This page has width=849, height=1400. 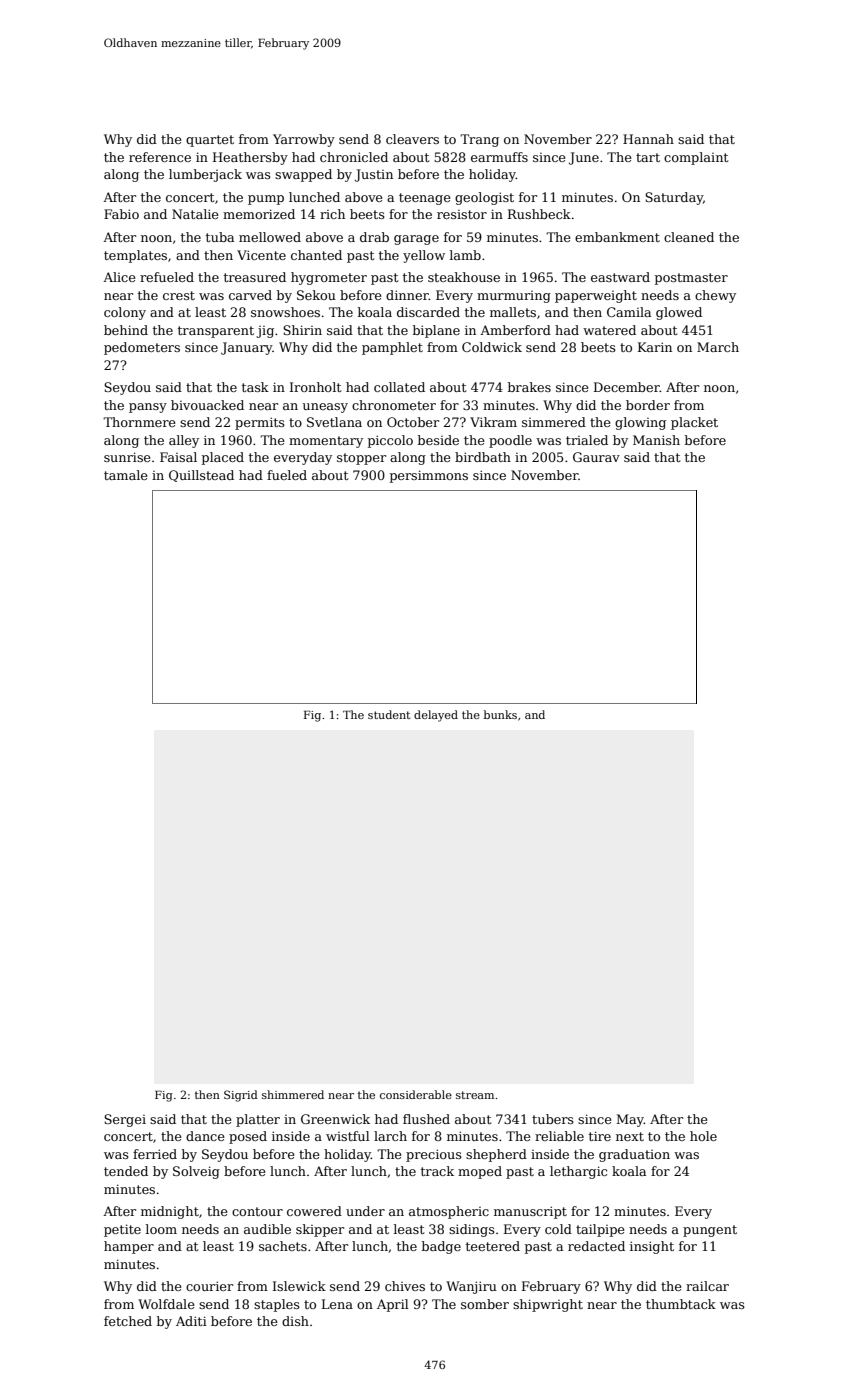 What do you see at coordinates (656, 440) in the page?
I see `Manish` at bounding box center [656, 440].
